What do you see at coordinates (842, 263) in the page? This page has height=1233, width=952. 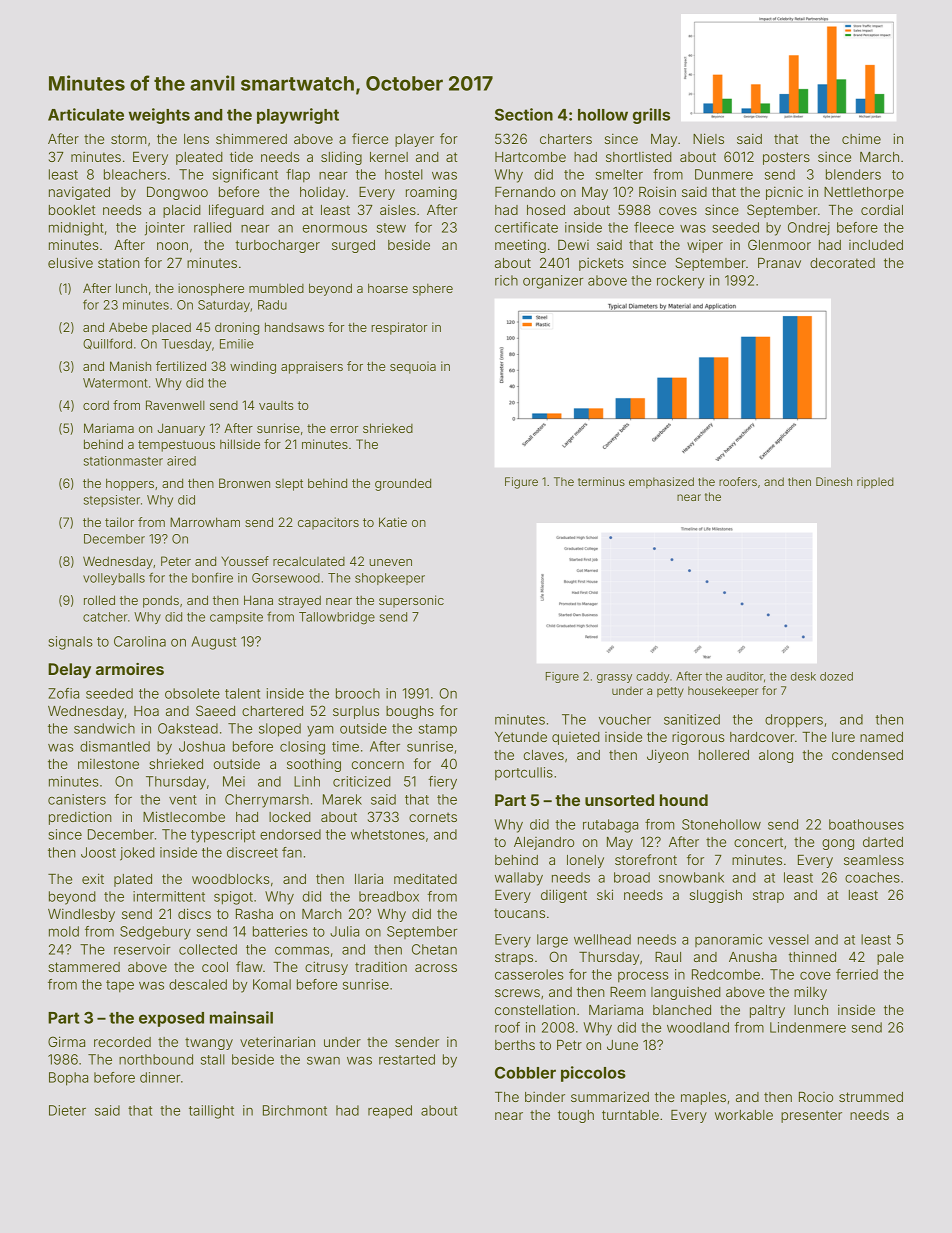 I see `decorated` at bounding box center [842, 263].
